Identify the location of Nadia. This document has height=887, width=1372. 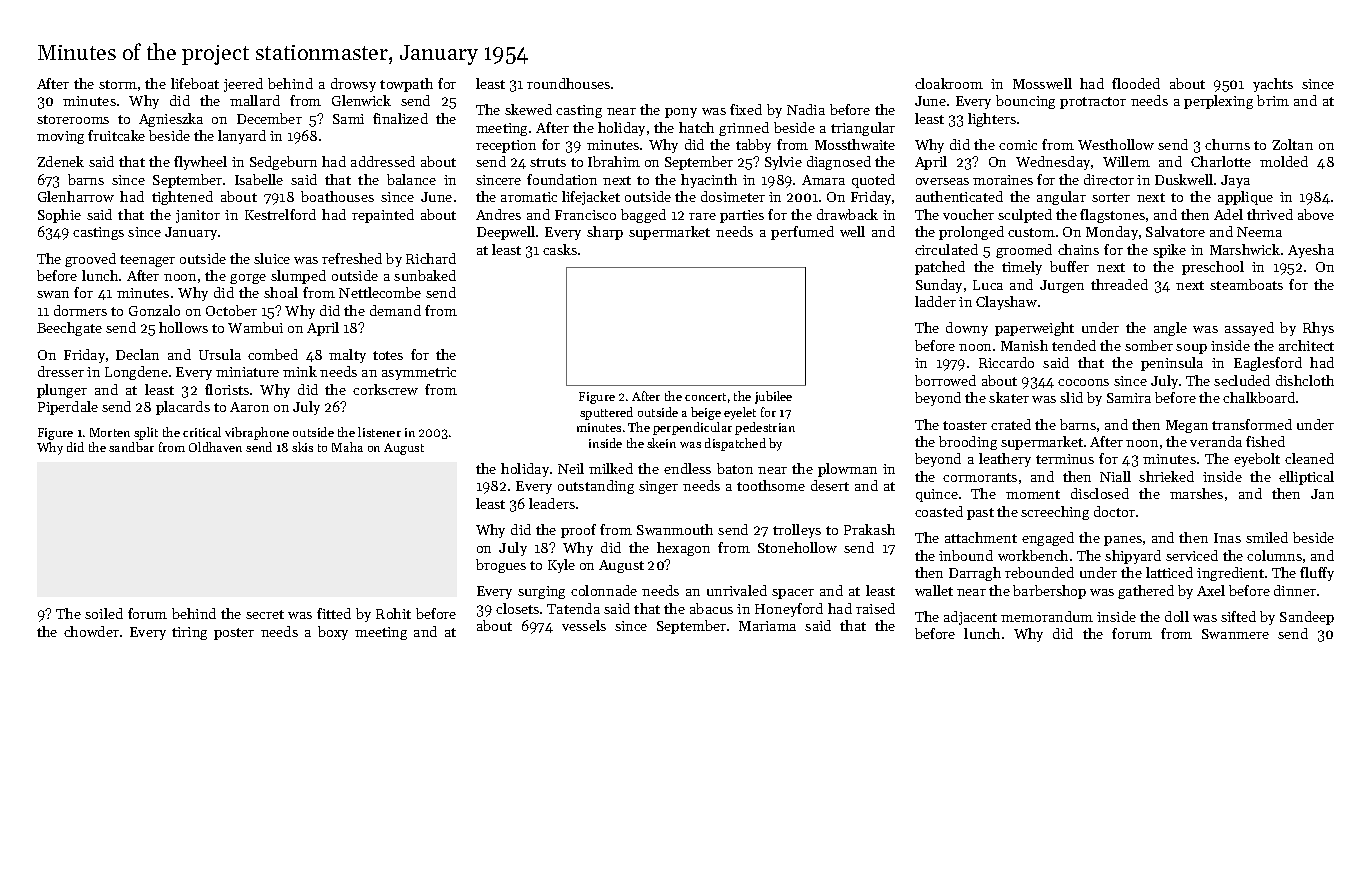
(806, 109).
